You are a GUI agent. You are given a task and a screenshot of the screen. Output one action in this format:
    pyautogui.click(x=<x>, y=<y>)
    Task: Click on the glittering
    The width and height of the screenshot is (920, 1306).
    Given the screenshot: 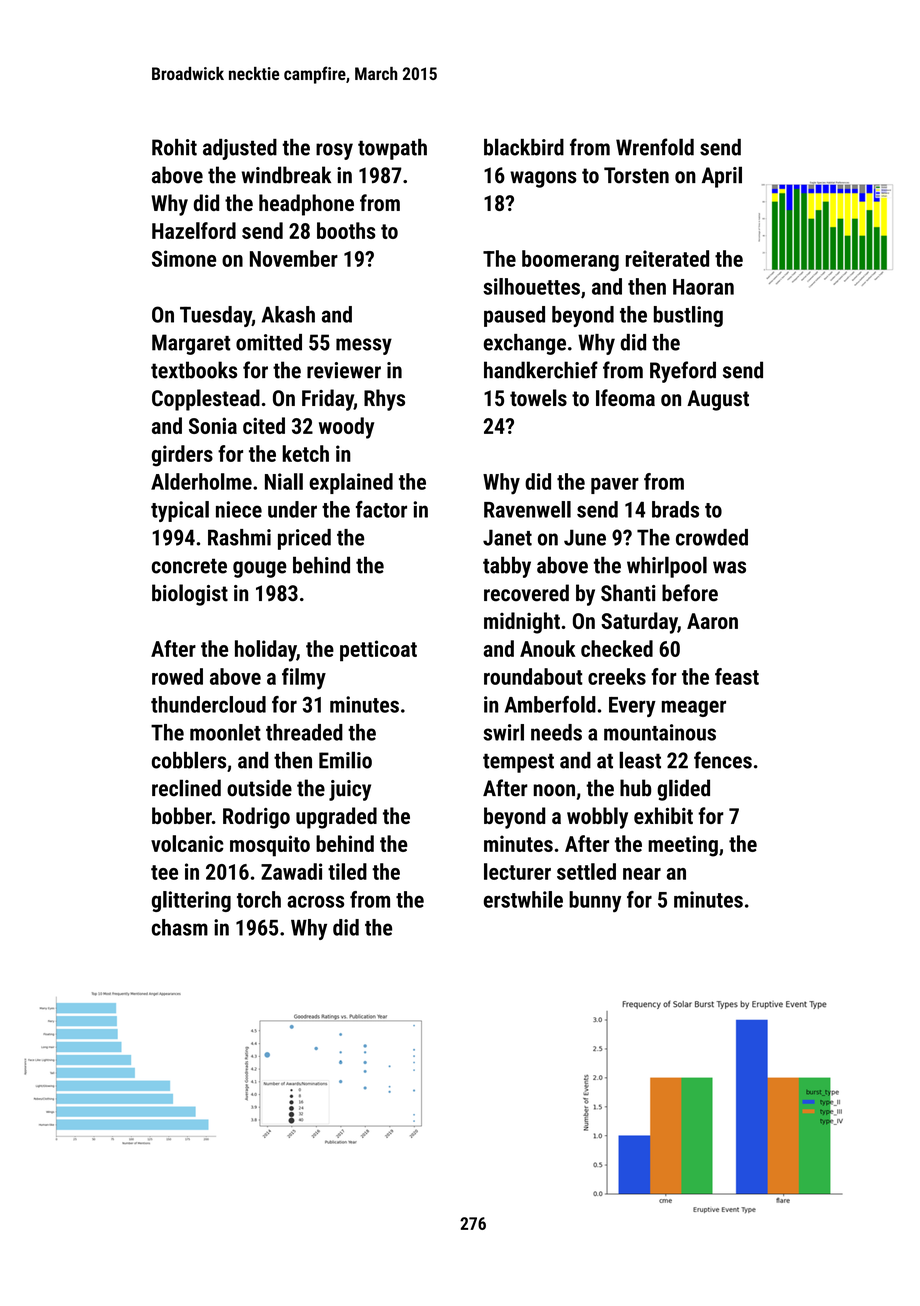 What is the action you would take?
    pyautogui.click(x=191, y=901)
